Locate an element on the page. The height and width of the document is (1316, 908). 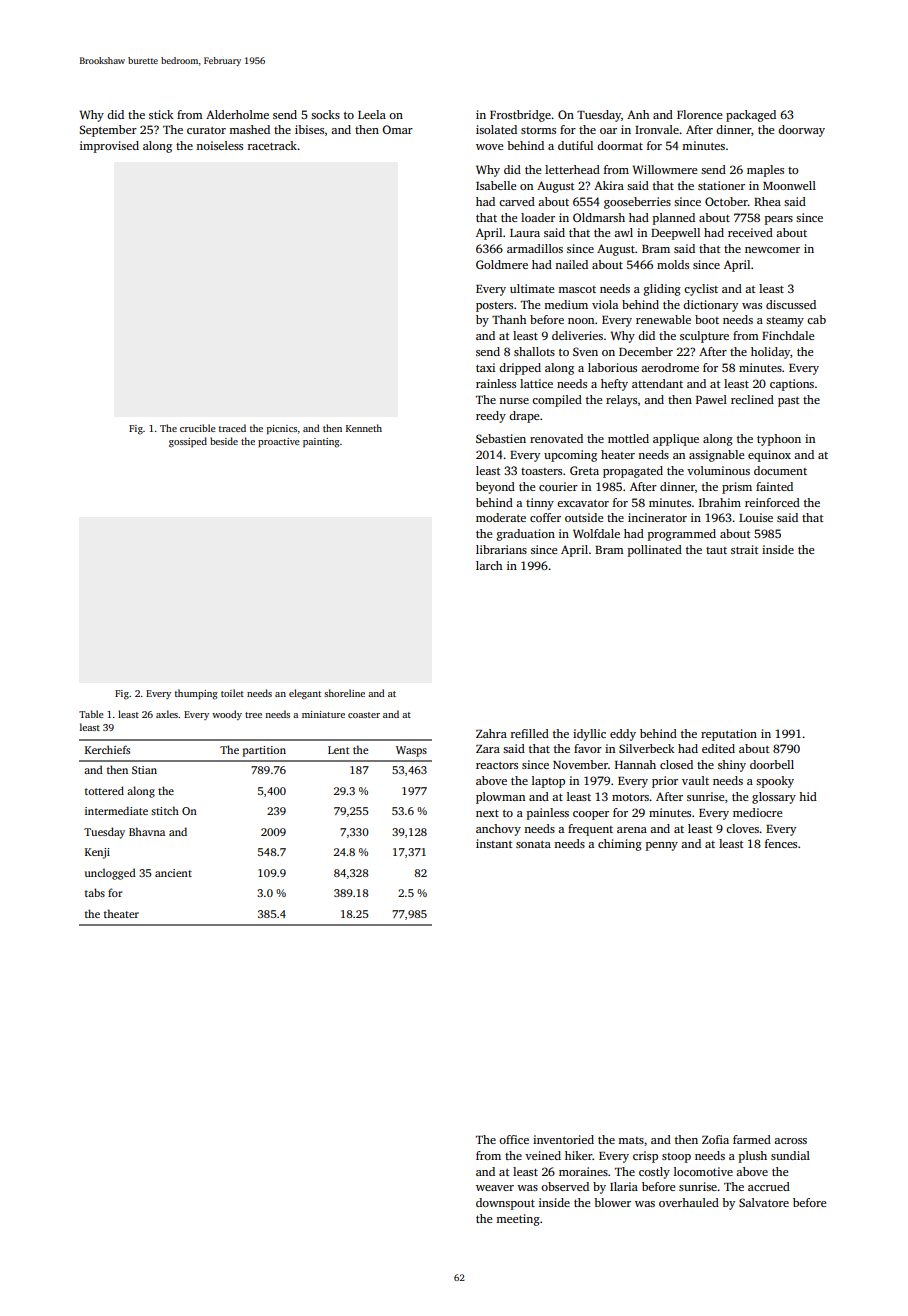
attendant is located at coordinates (657, 383).
